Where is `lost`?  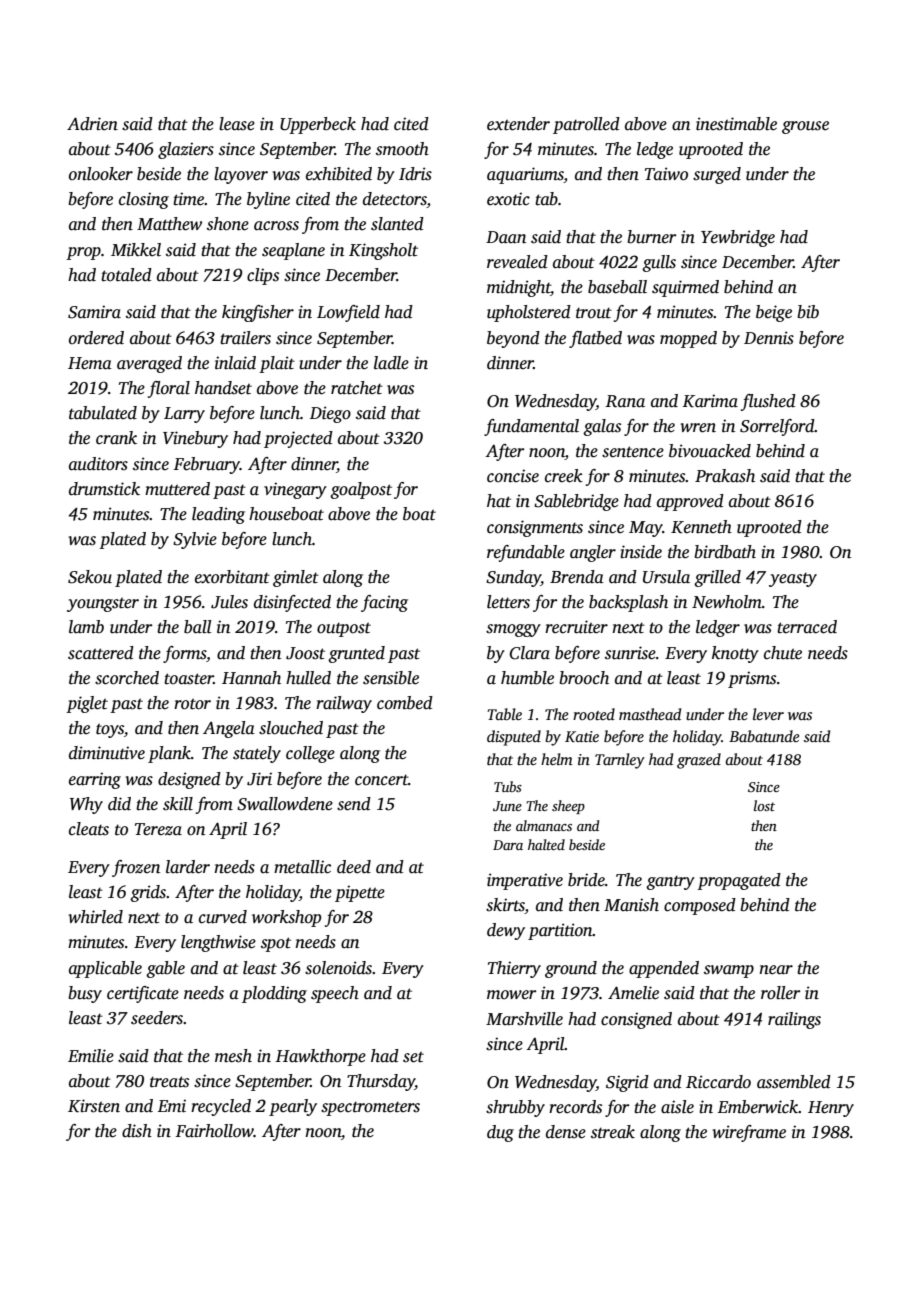
lost is located at coordinates (764, 805).
